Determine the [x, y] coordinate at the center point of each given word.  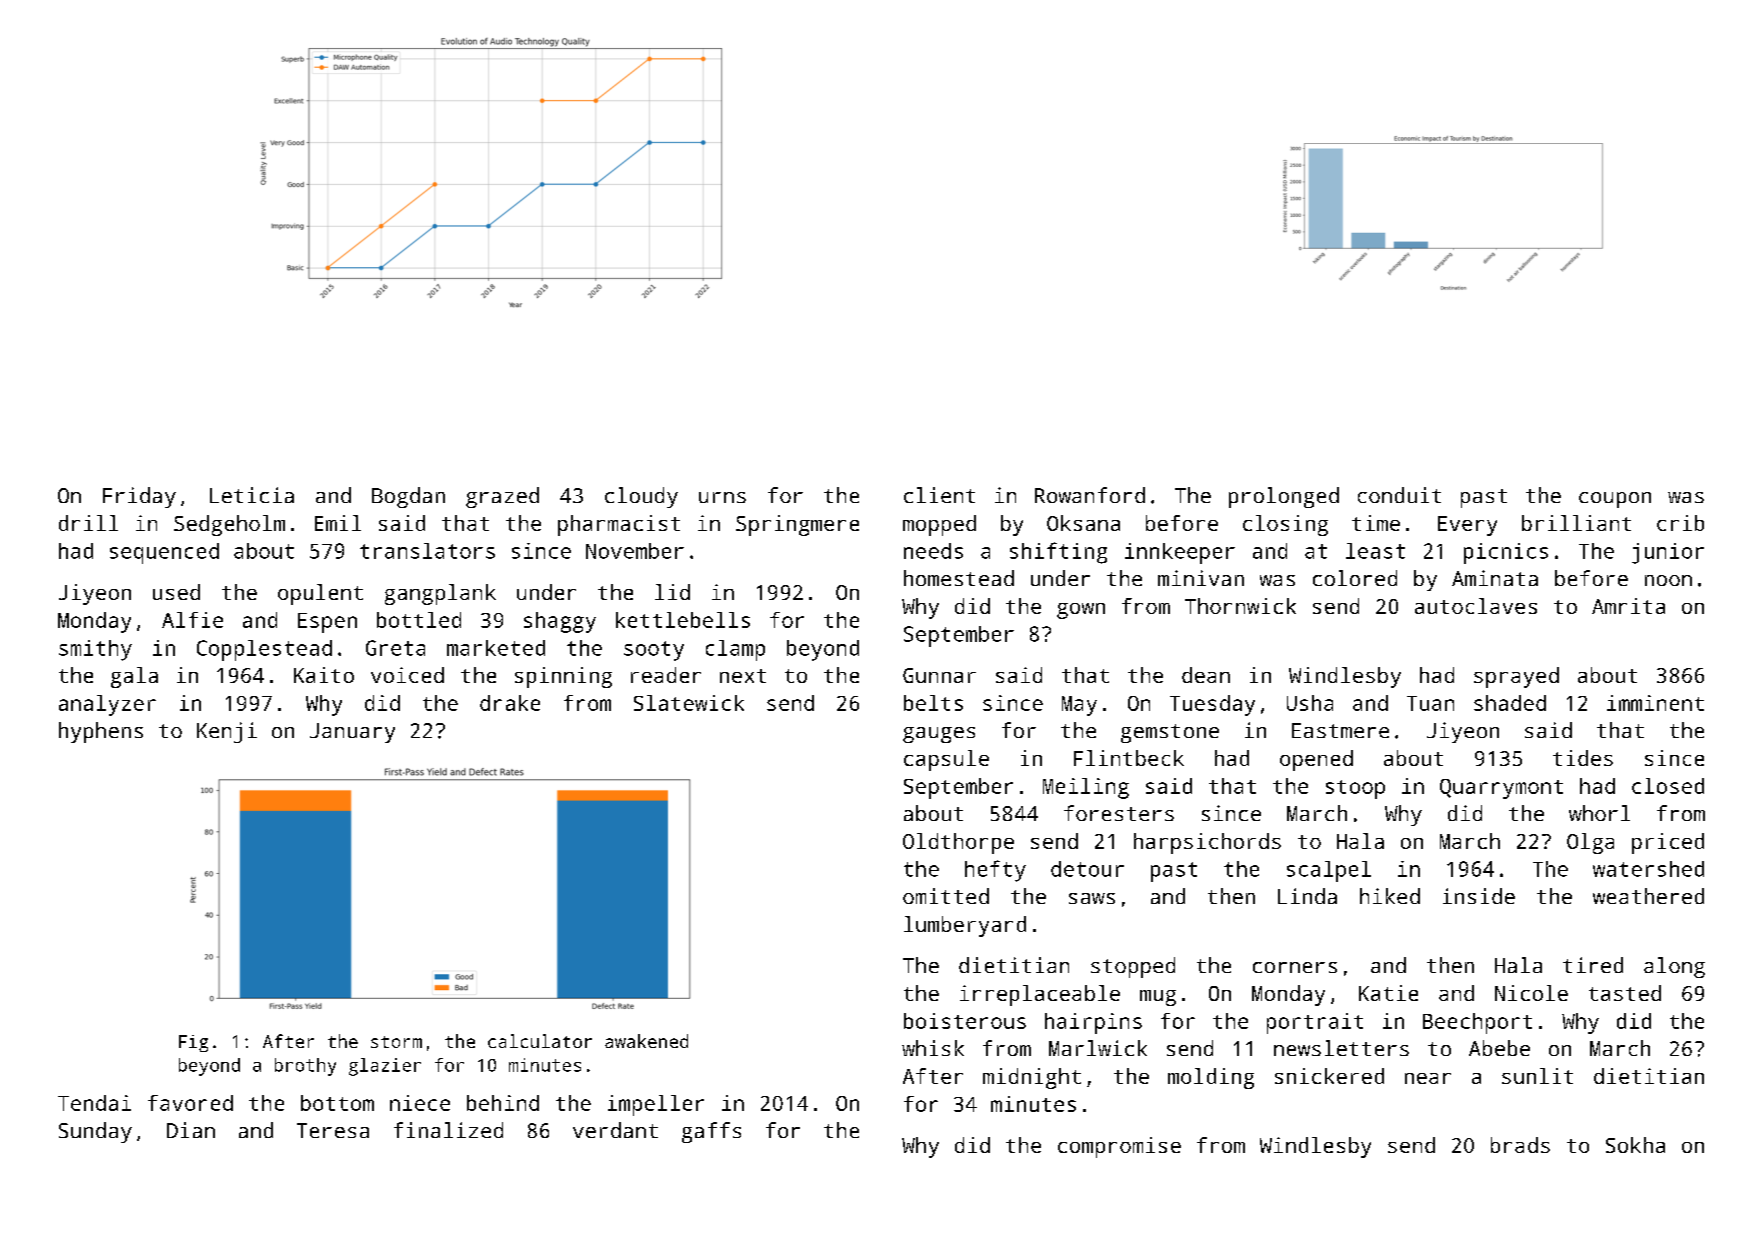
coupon [1615, 500]
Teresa [333, 1130]
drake [510, 703]
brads [1520, 1145]
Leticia [252, 495]
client [939, 495]
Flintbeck [1129, 758]
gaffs [711, 1132]
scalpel [1329, 871]
